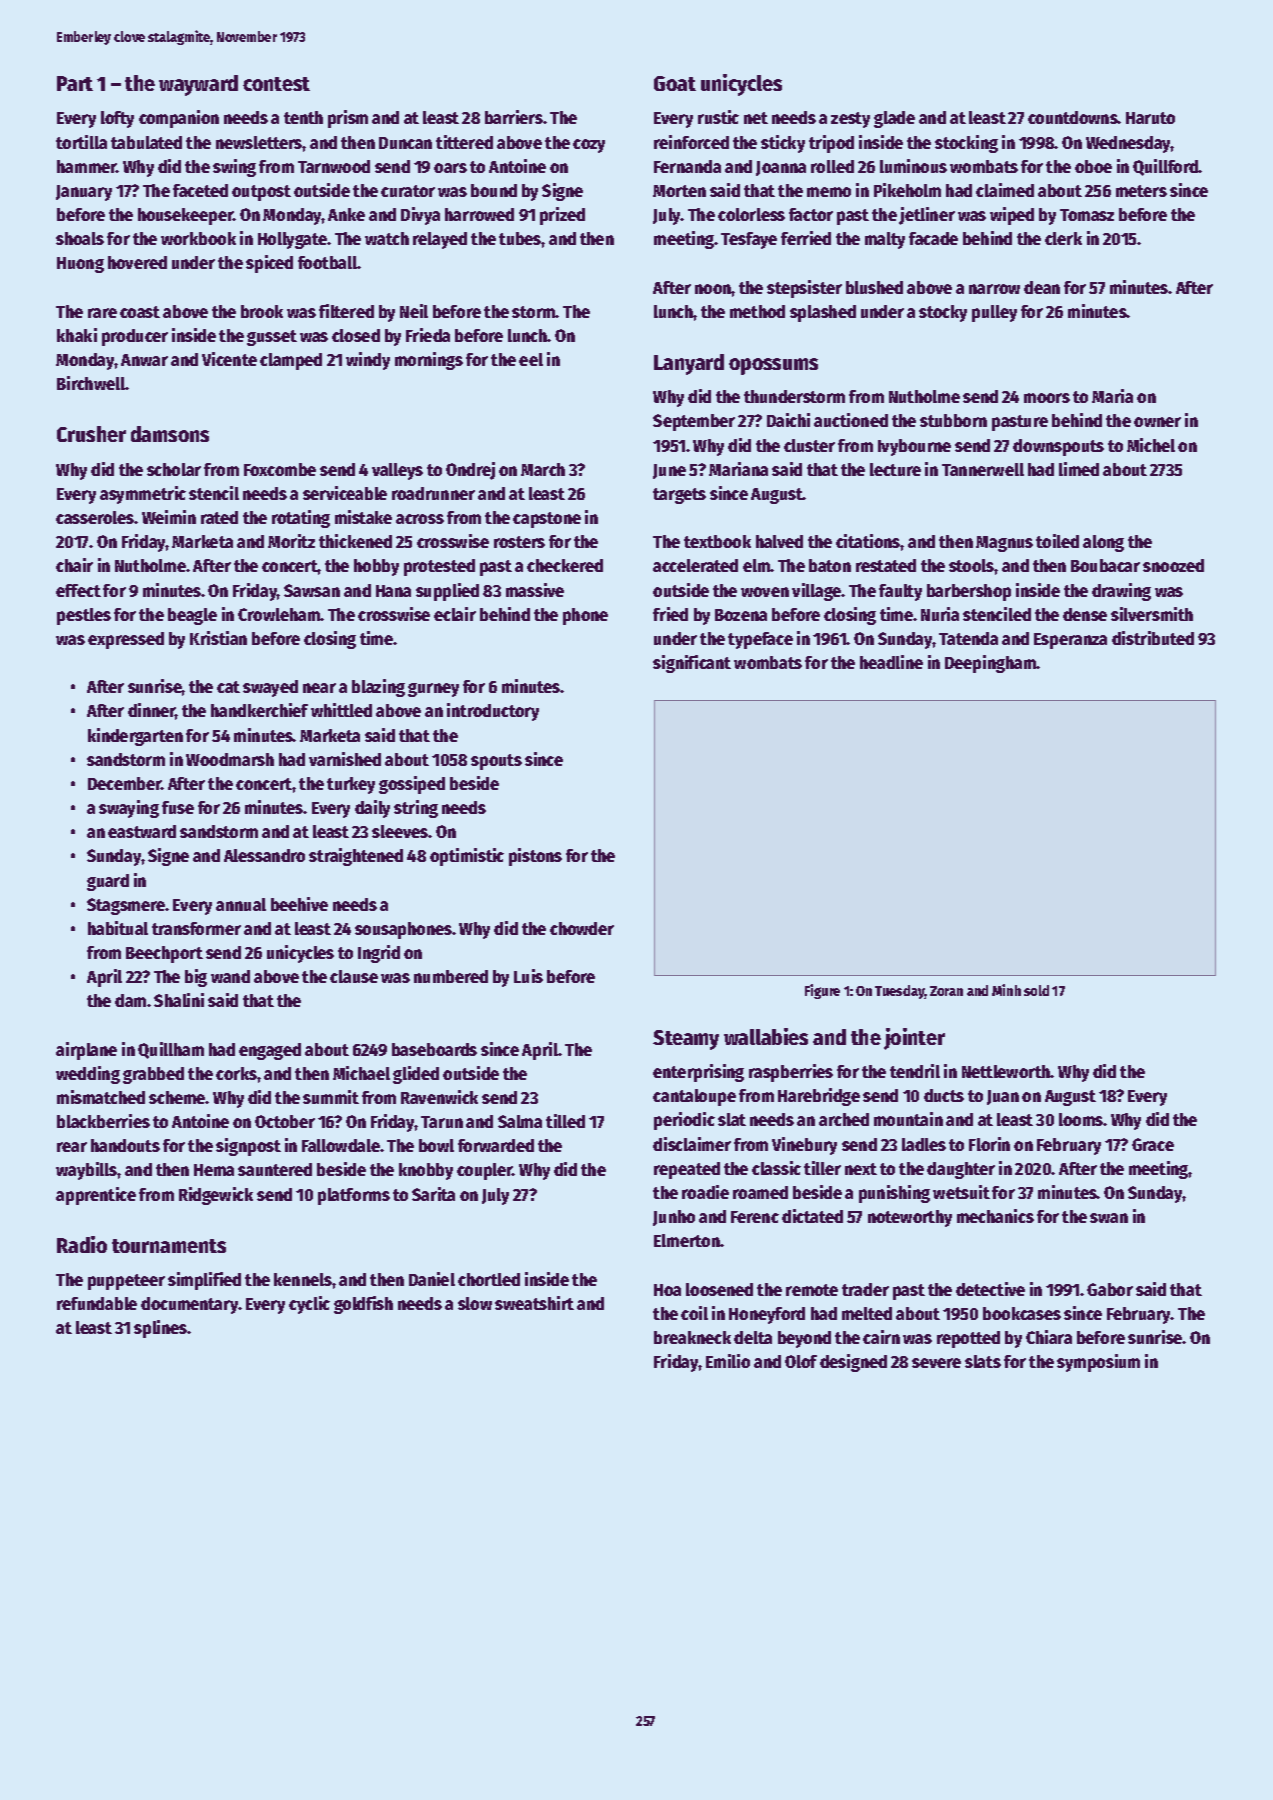 The height and width of the screenshot is (1800, 1273). I want to click on woven, so click(765, 592).
